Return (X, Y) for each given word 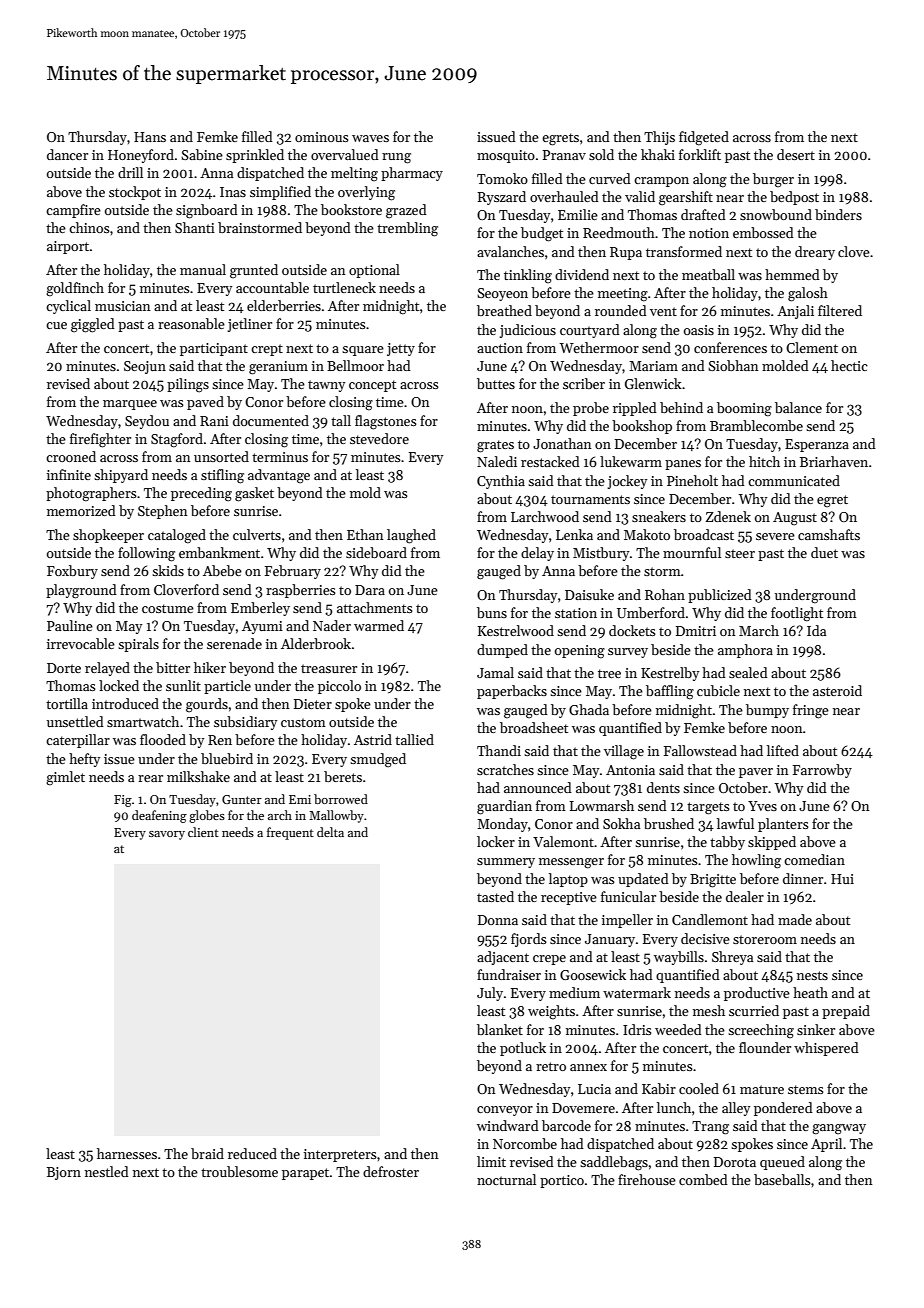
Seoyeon (502, 294)
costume (168, 608)
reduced (252, 1153)
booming (744, 409)
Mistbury (601, 554)
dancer (67, 154)
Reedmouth (619, 232)
